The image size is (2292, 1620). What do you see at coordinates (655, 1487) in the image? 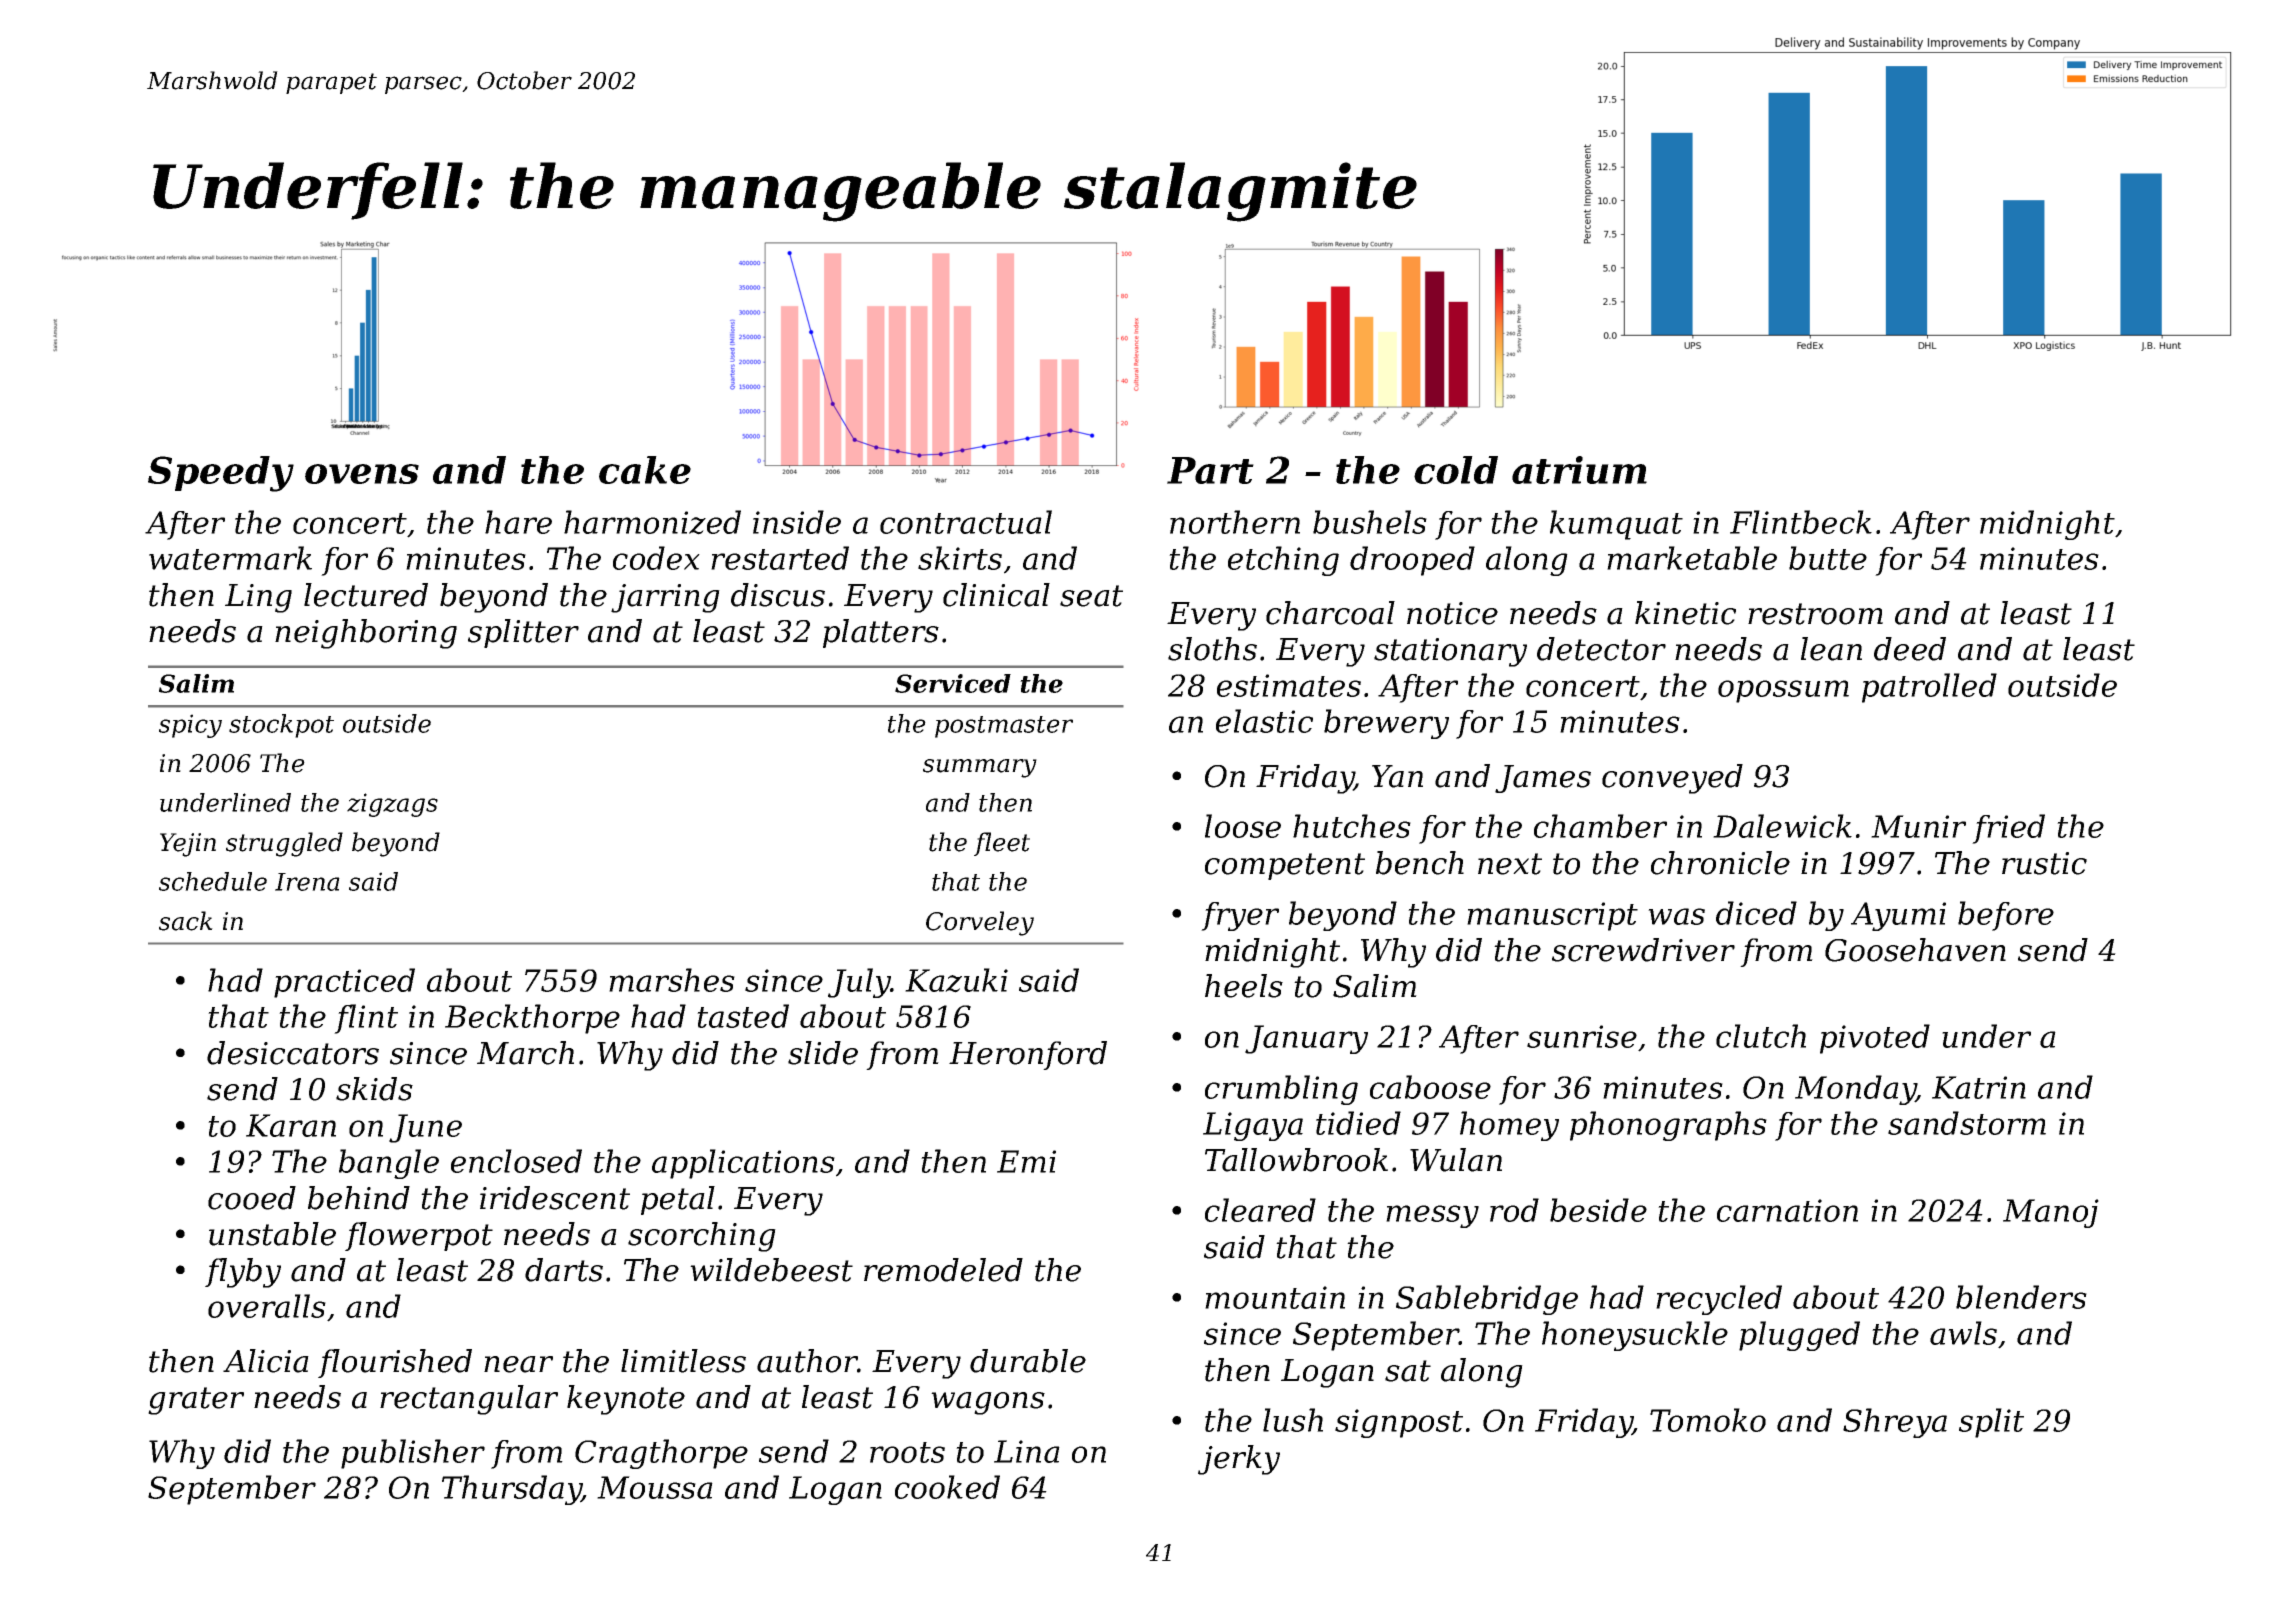
I see `Moussa` at bounding box center [655, 1487].
